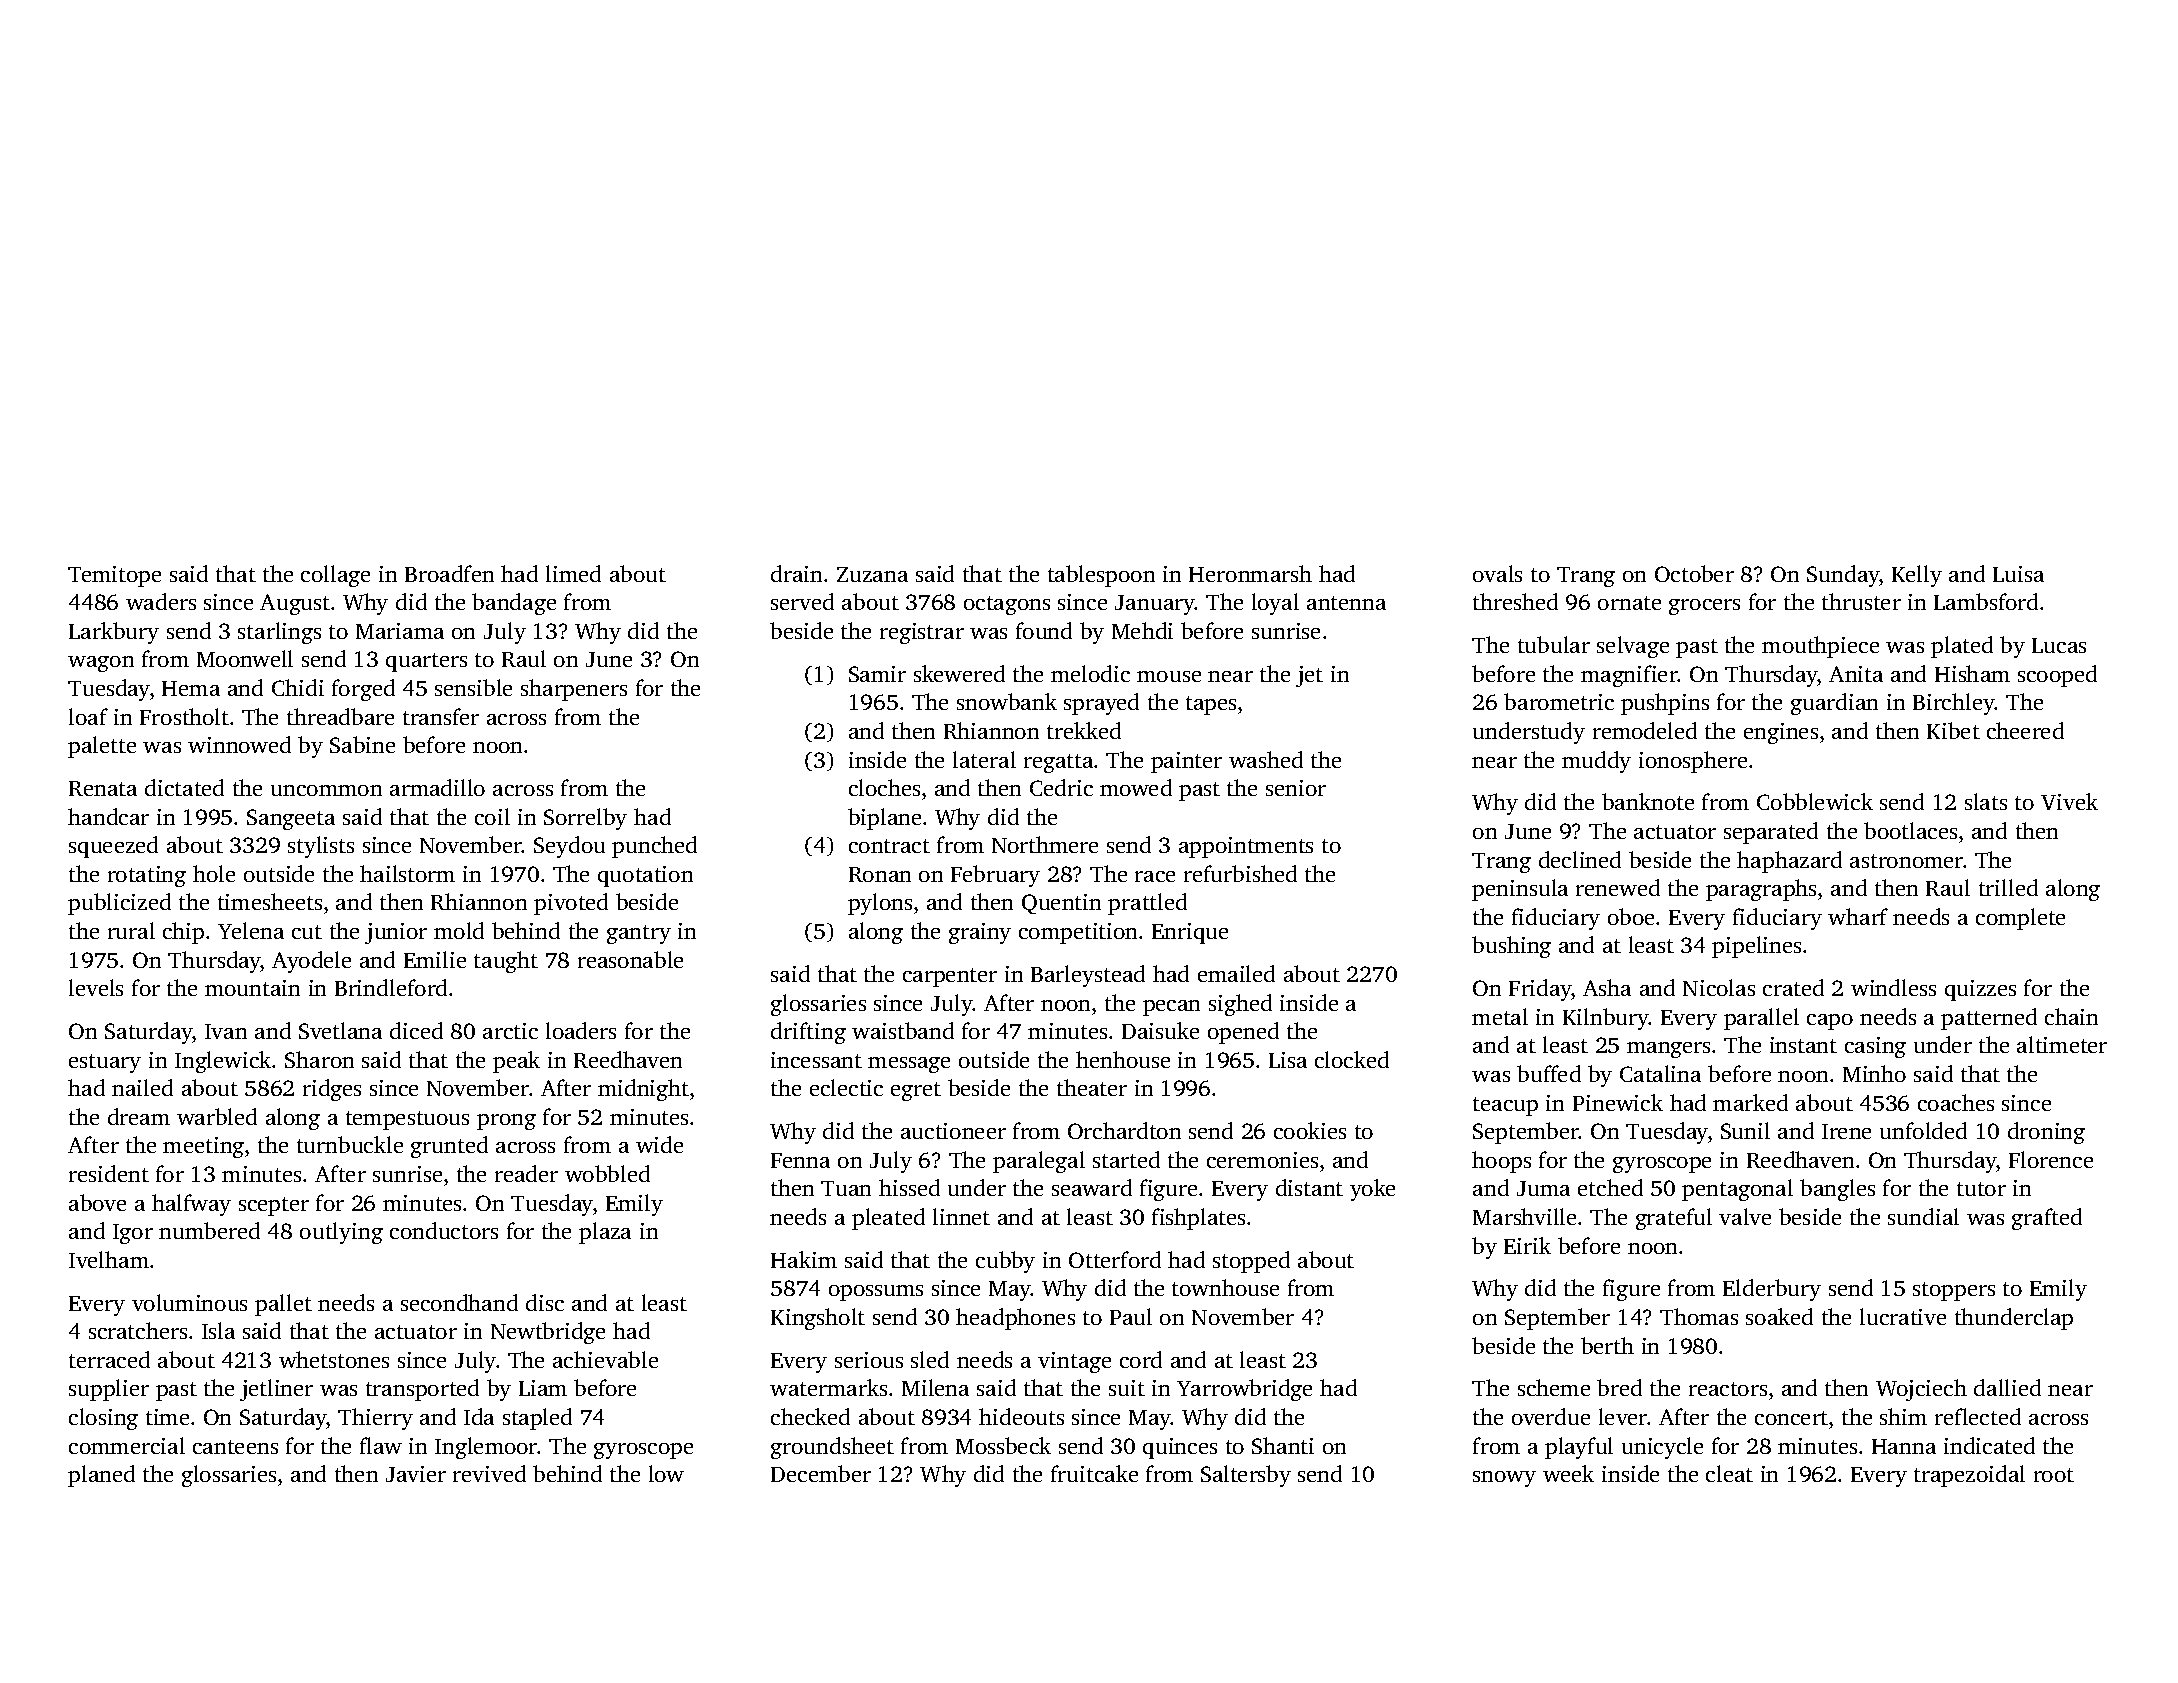  What do you see at coordinates (1694, 573) in the screenshot?
I see `October` at bounding box center [1694, 573].
